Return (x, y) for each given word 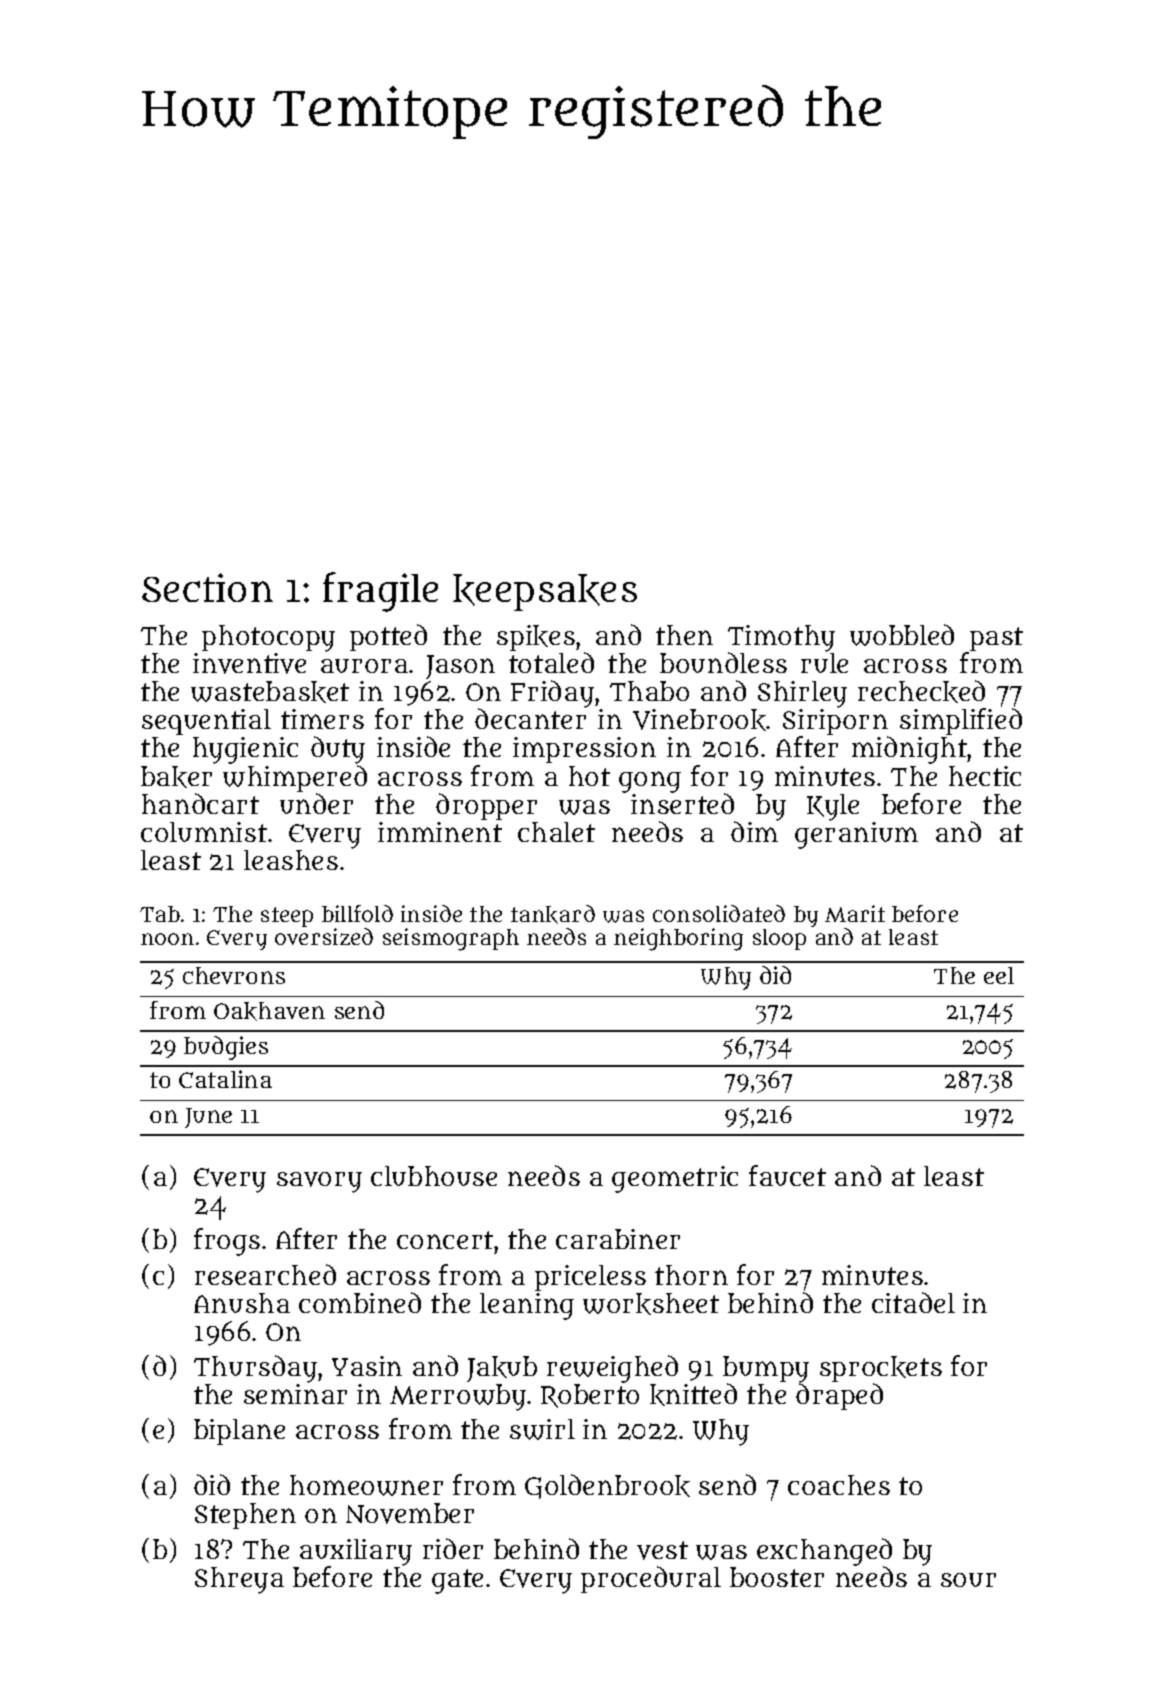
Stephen (245, 1516)
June (208, 1118)
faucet (787, 1175)
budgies (226, 1048)
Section (207, 587)
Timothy (781, 639)
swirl (542, 1429)
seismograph (451, 939)
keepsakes (545, 592)
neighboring (678, 939)
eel (999, 975)
